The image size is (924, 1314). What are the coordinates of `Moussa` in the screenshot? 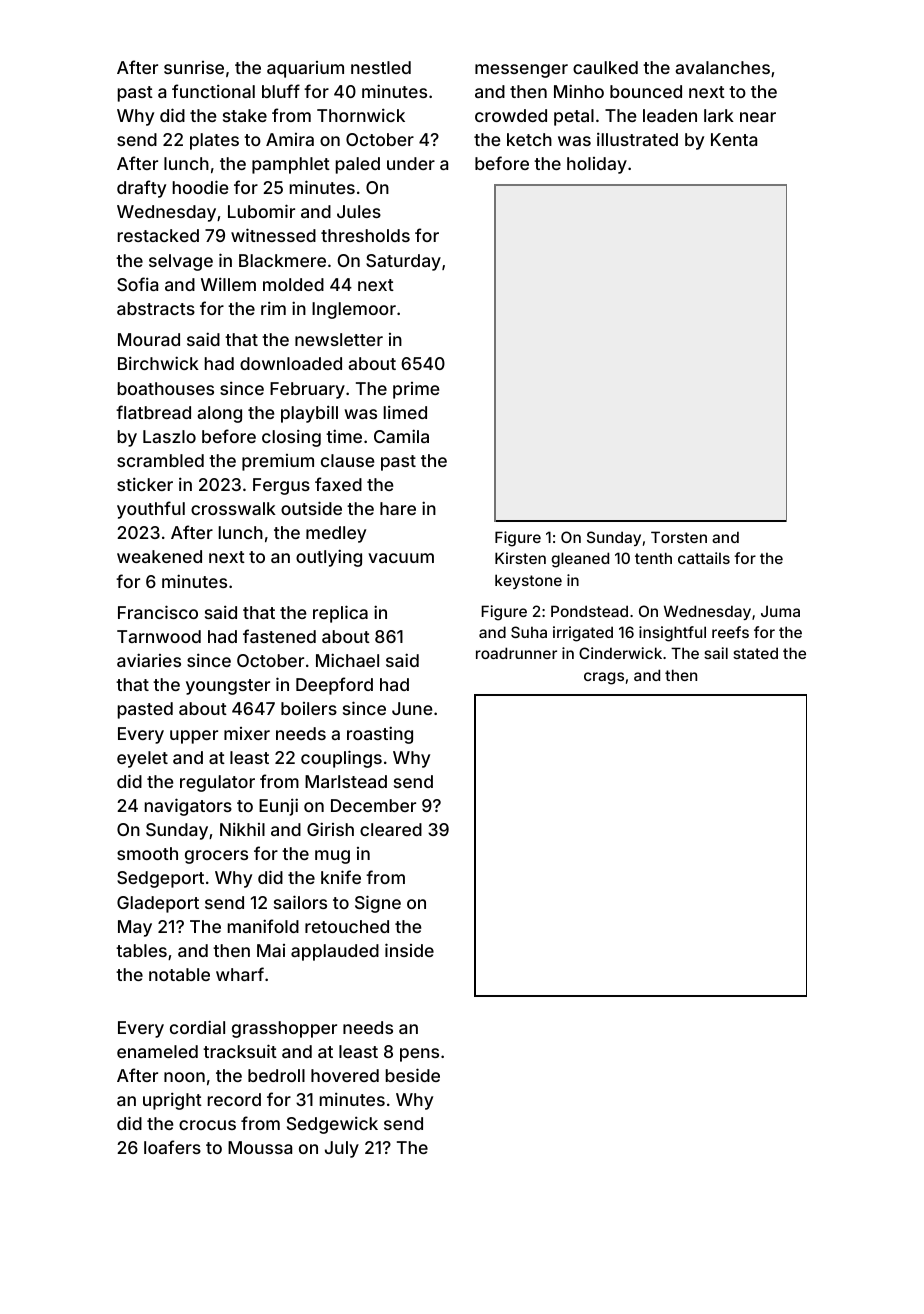 It's located at (260, 1147).
